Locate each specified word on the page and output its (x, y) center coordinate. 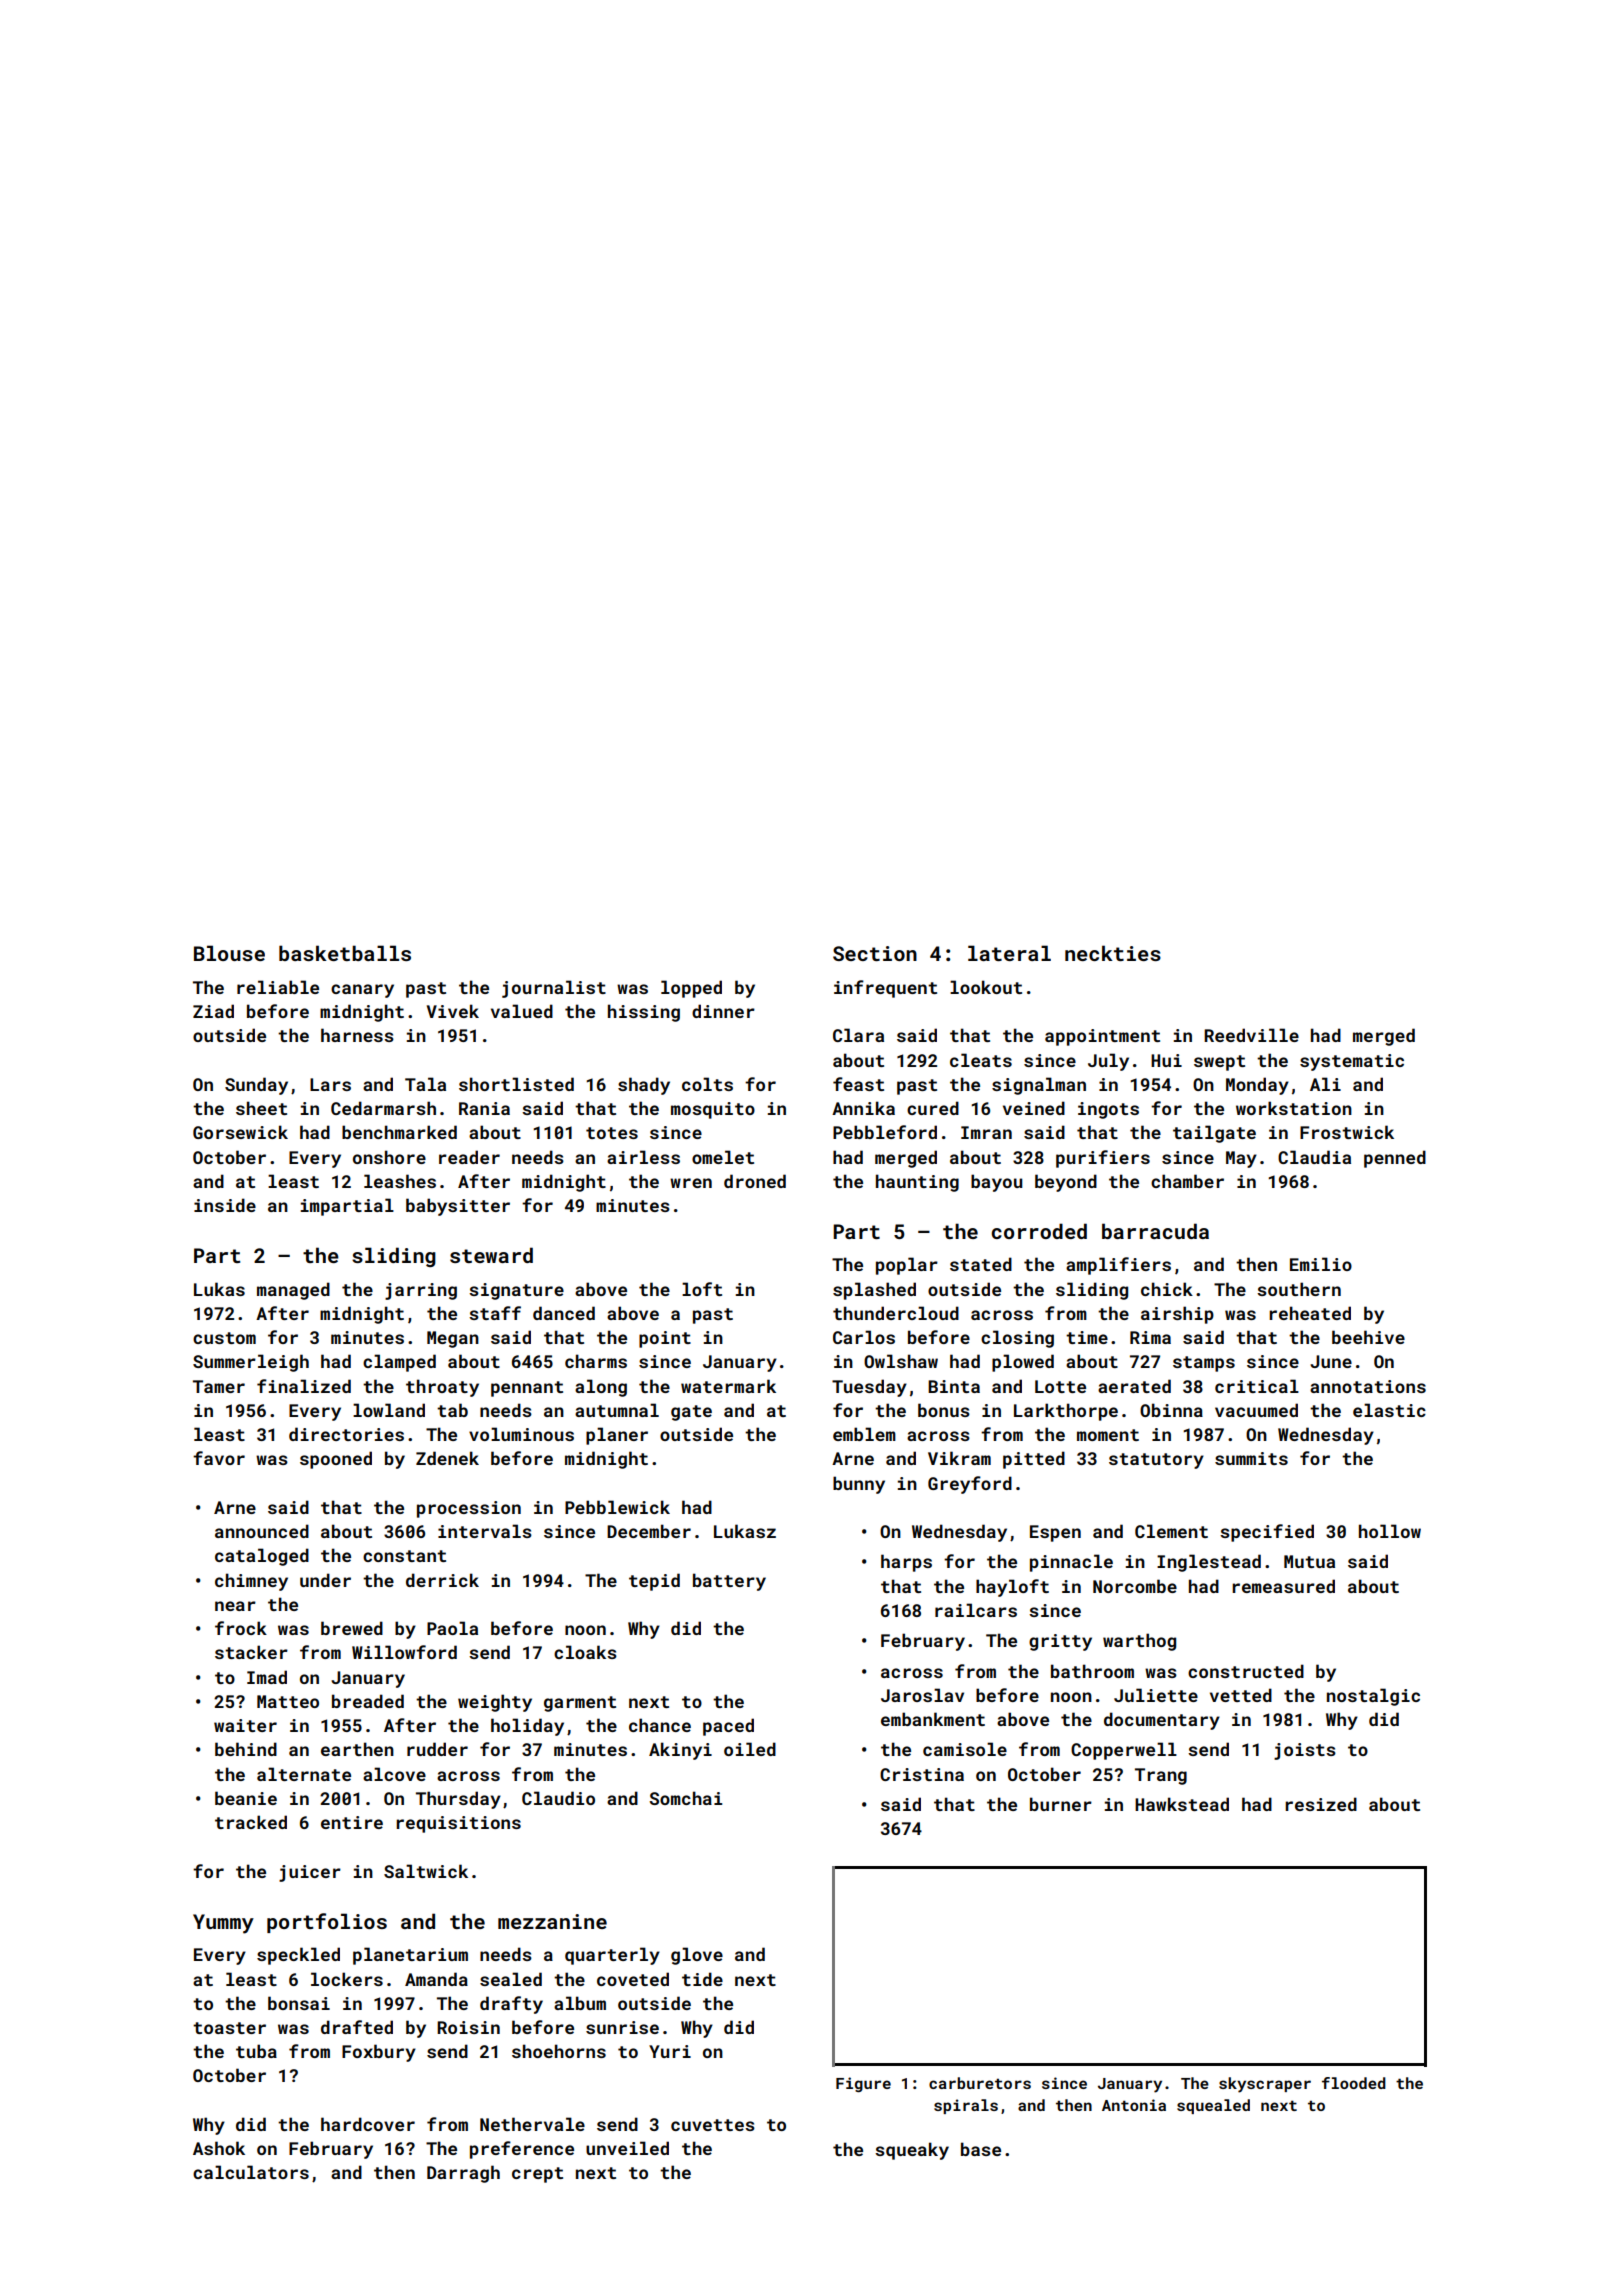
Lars (330, 1084)
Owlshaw (901, 1361)
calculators (251, 2172)
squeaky (912, 2151)
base (981, 2149)
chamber (1187, 1181)
